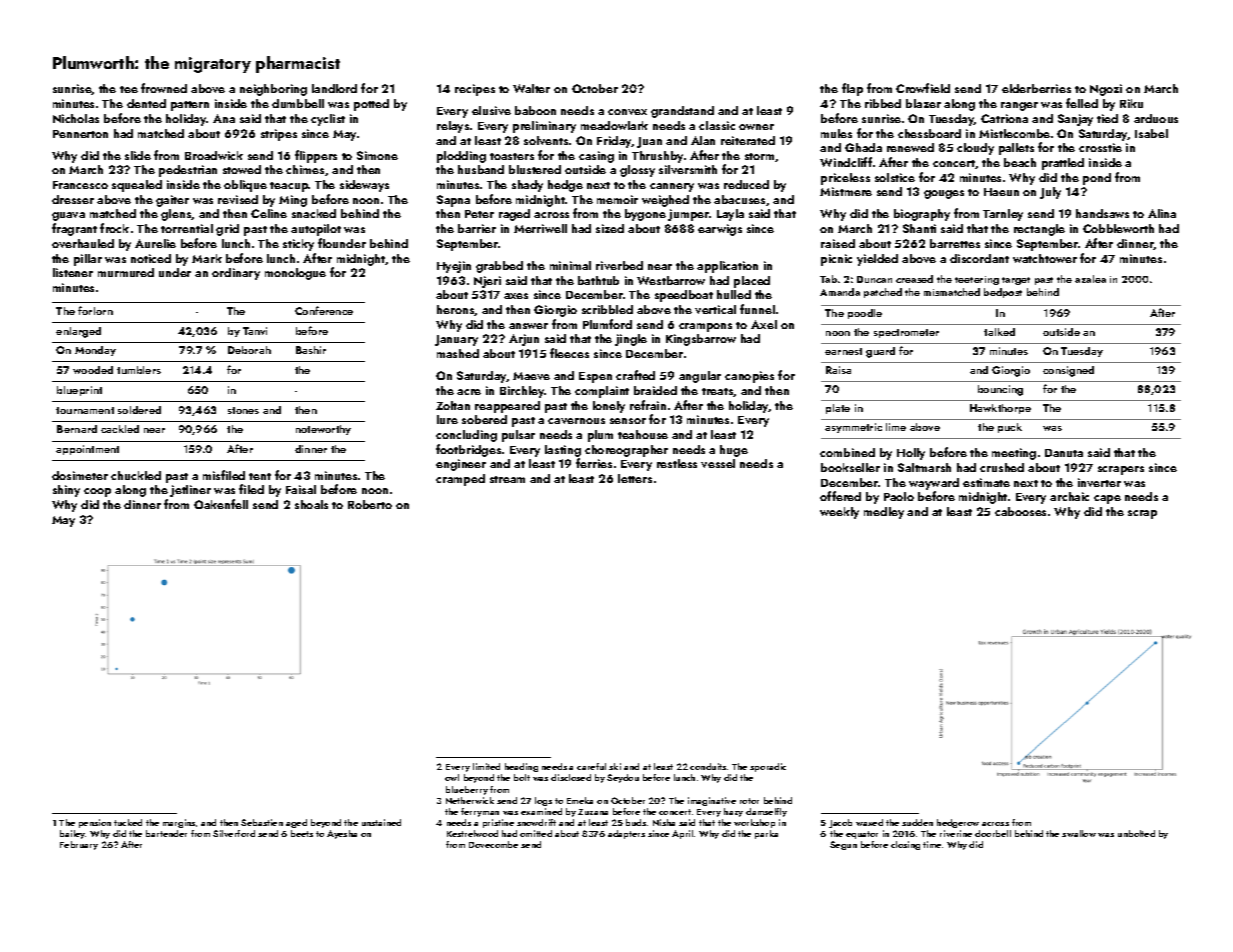 The height and width of the document is (952, 1233). What do you see at coordinates (74, 229) in the document?
I see `fragrant` at bounding box center [74, 229].
